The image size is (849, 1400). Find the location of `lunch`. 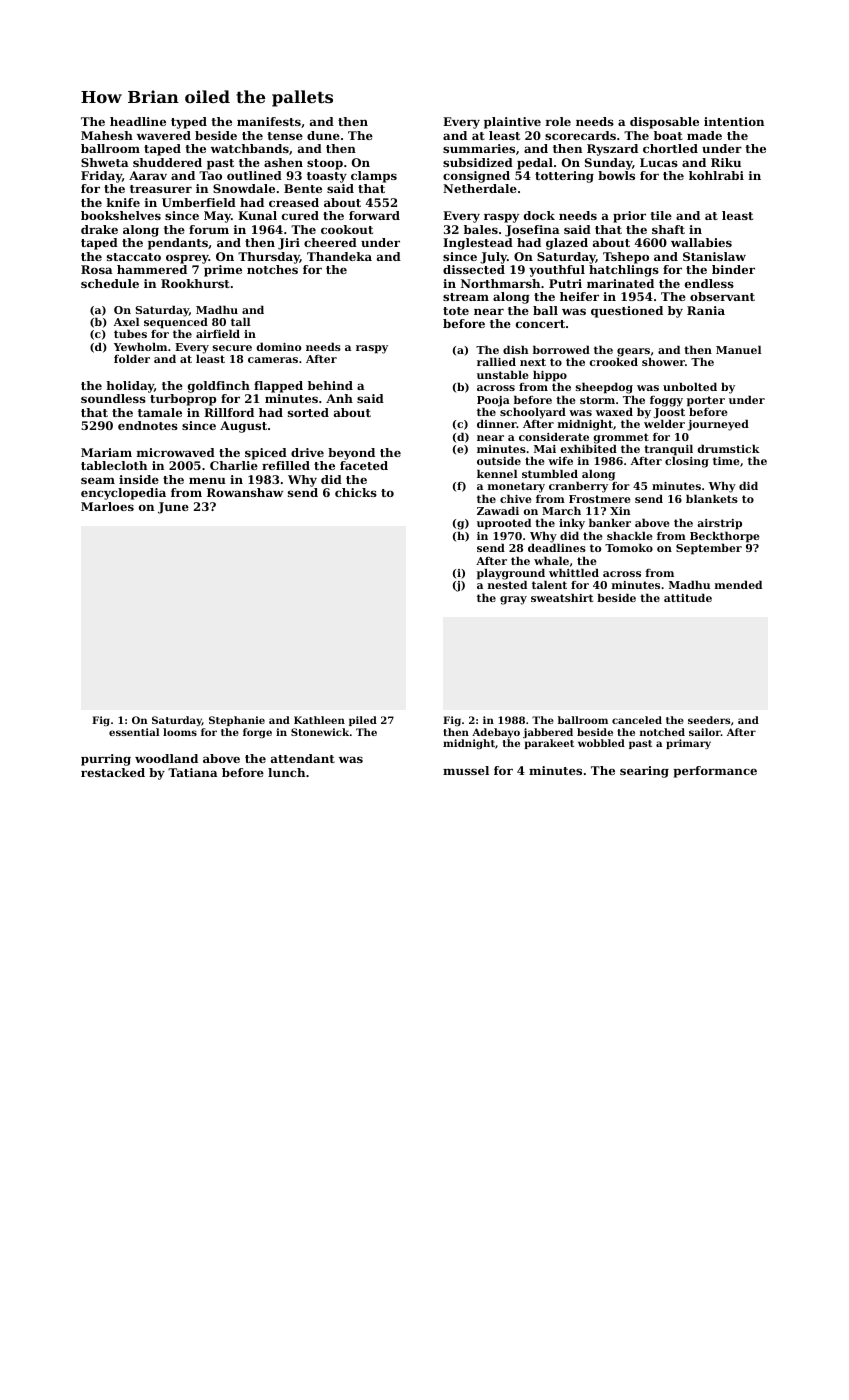

lunch is located at coordinates (286, 772).
